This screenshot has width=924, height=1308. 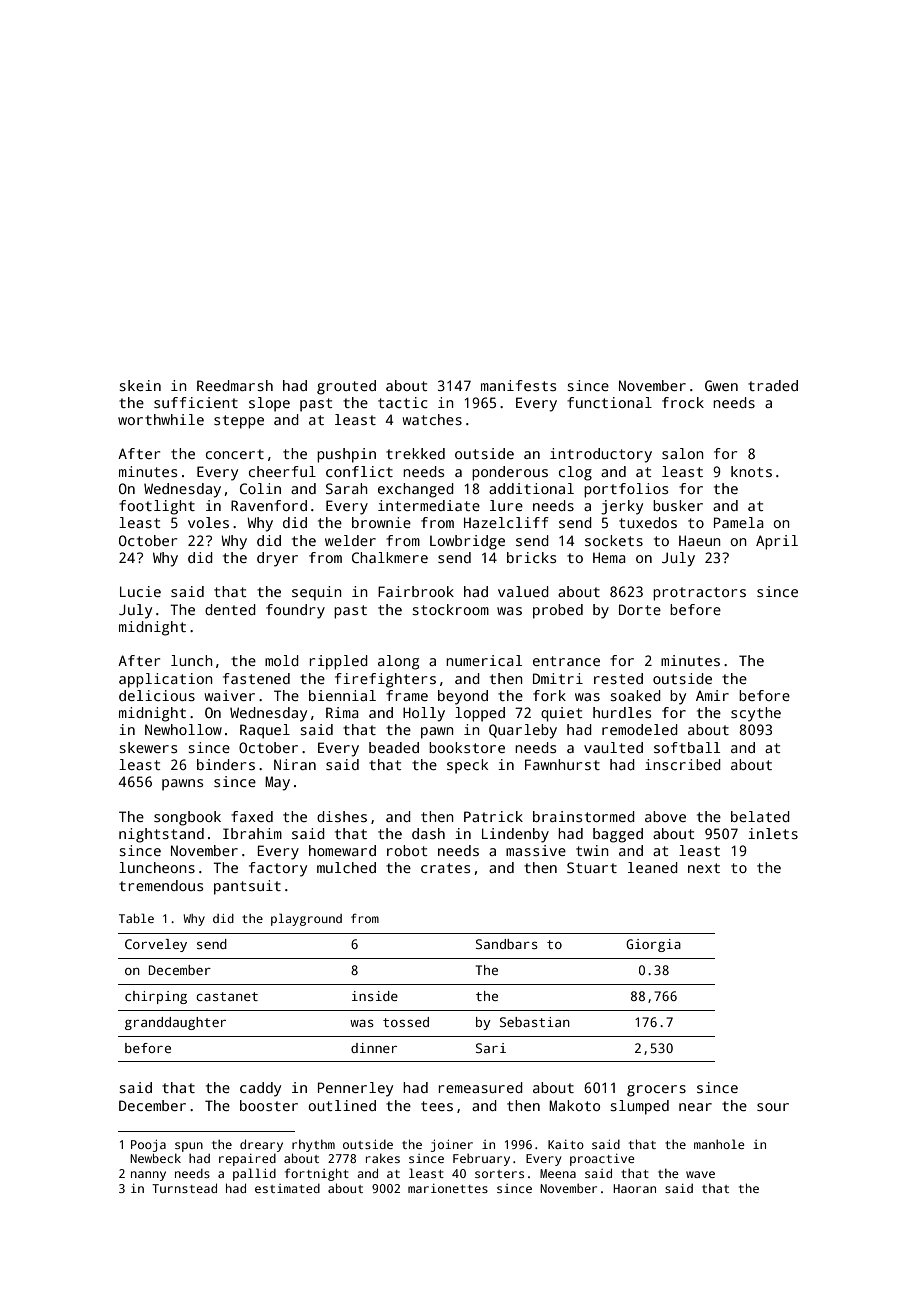 I want to click on frame, so click(x=407, y=695).
